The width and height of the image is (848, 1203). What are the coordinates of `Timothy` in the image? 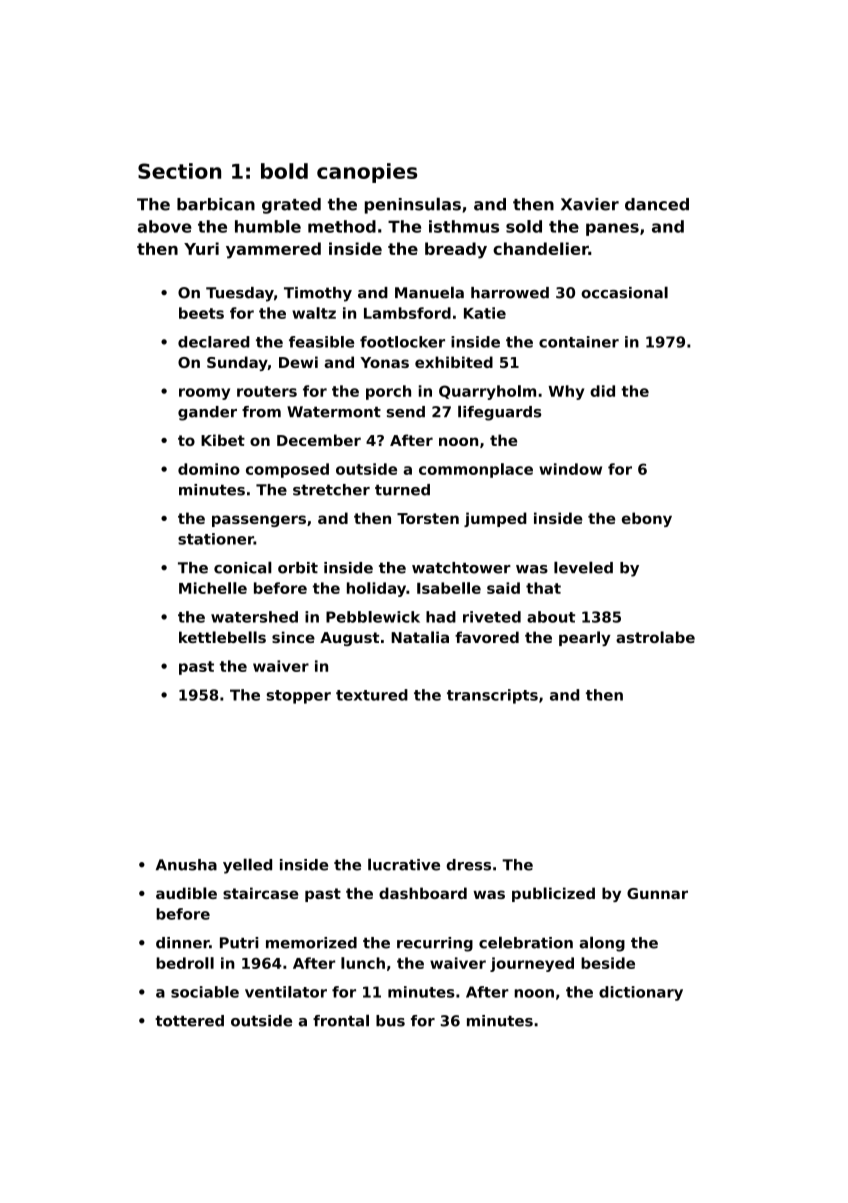 It's located at (318, 294).
